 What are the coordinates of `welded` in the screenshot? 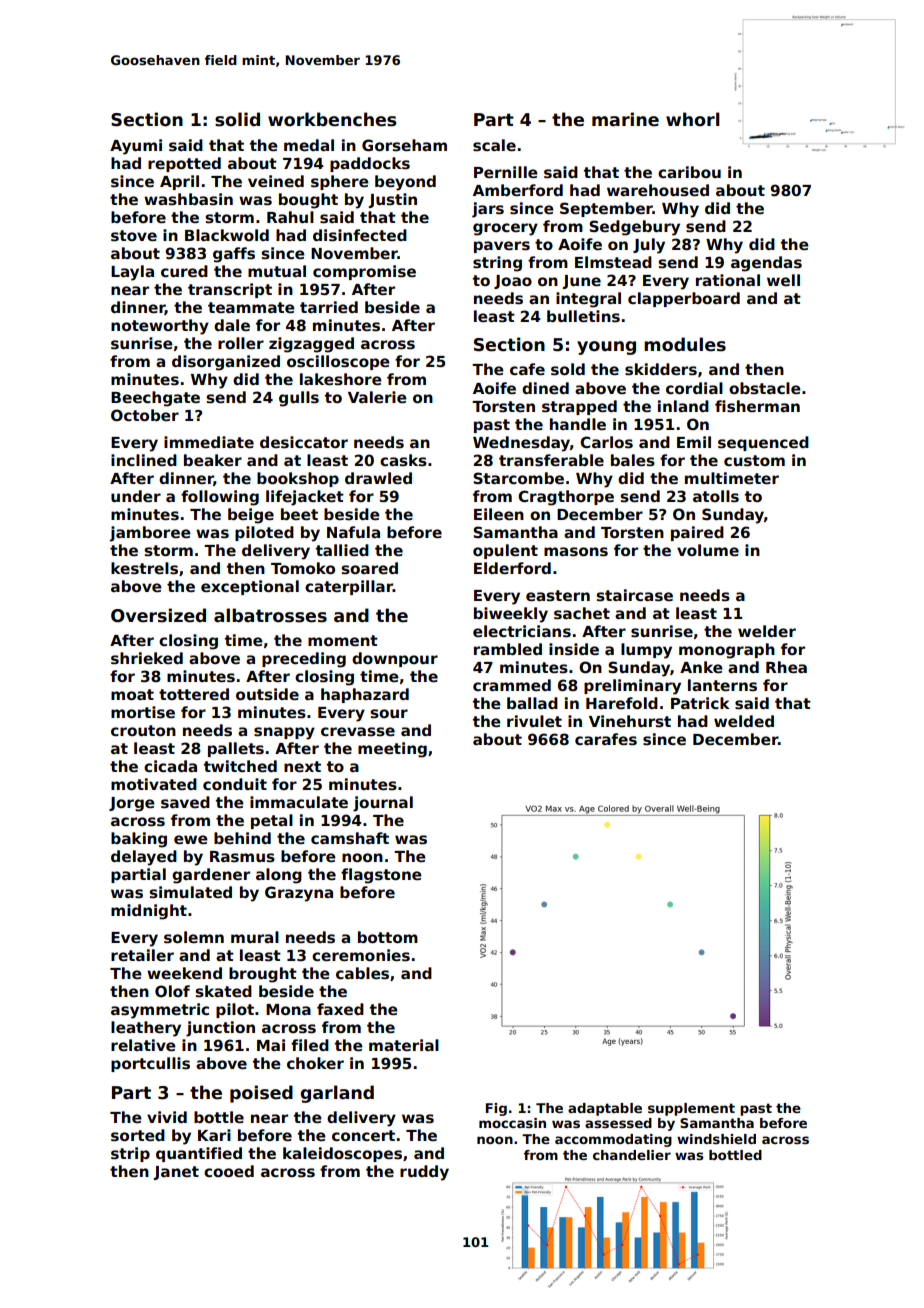 It's located at (744, 721).
